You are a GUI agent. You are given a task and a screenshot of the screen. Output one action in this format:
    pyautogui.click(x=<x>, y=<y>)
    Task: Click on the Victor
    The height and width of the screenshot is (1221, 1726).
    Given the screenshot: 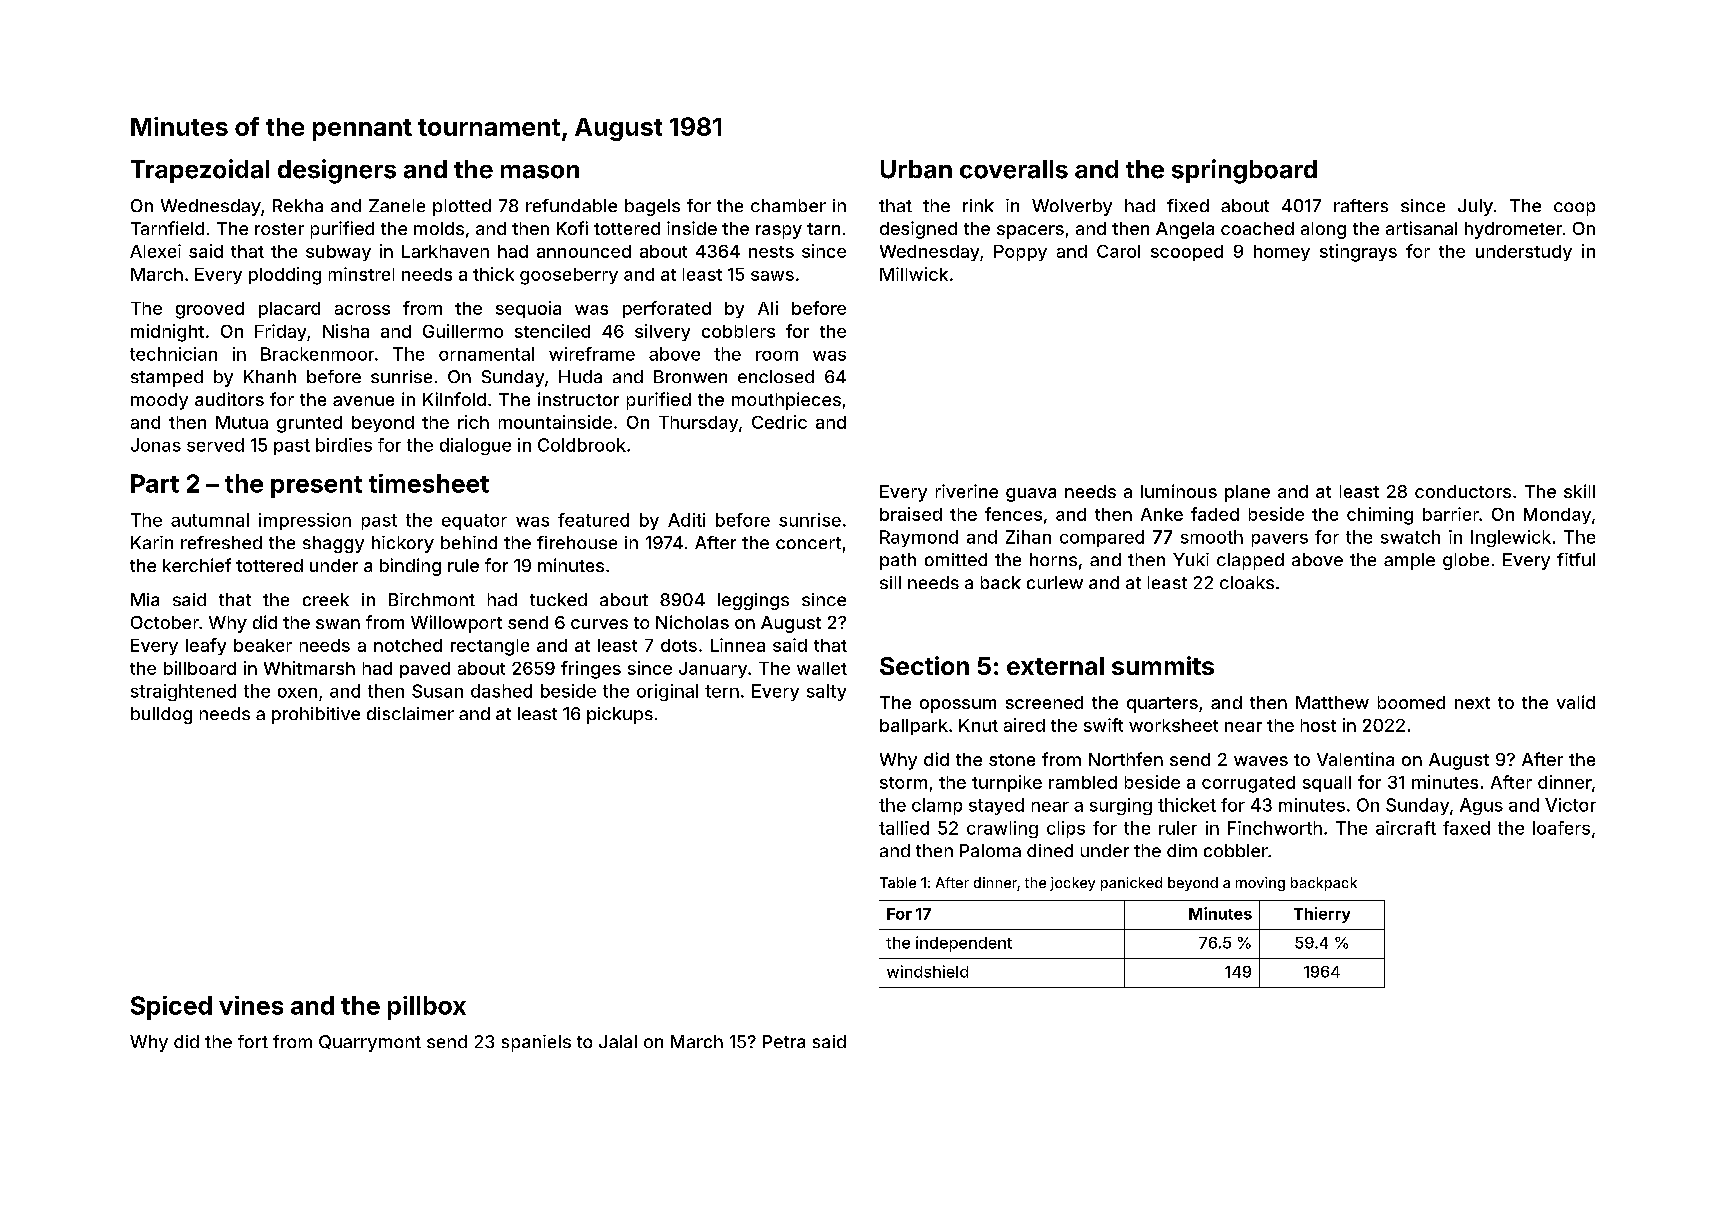 What is the action you would take?
    pyautogui.click(x=1570, y=805)
